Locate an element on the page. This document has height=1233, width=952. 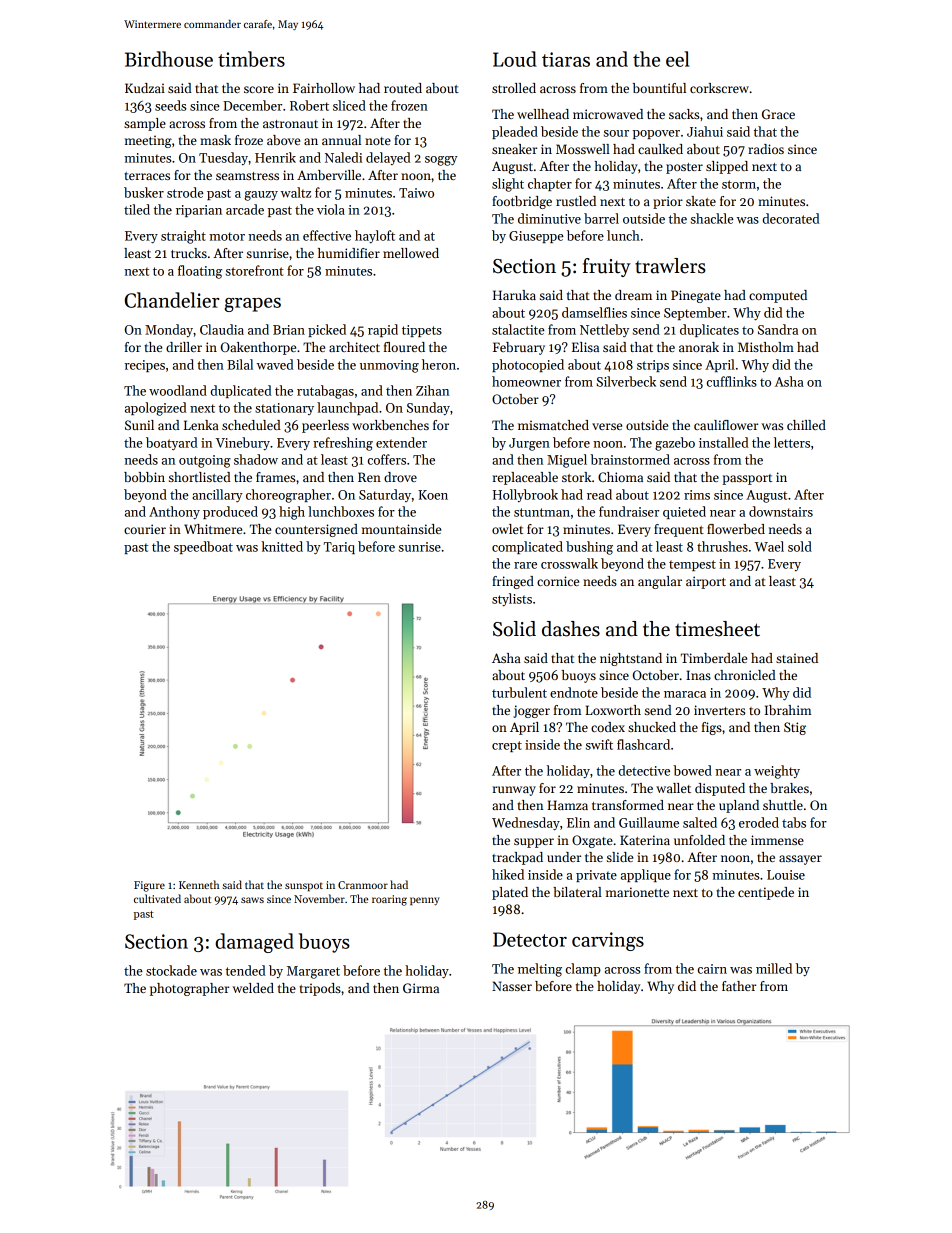
Zihan is located at coordinates (432, 390).
